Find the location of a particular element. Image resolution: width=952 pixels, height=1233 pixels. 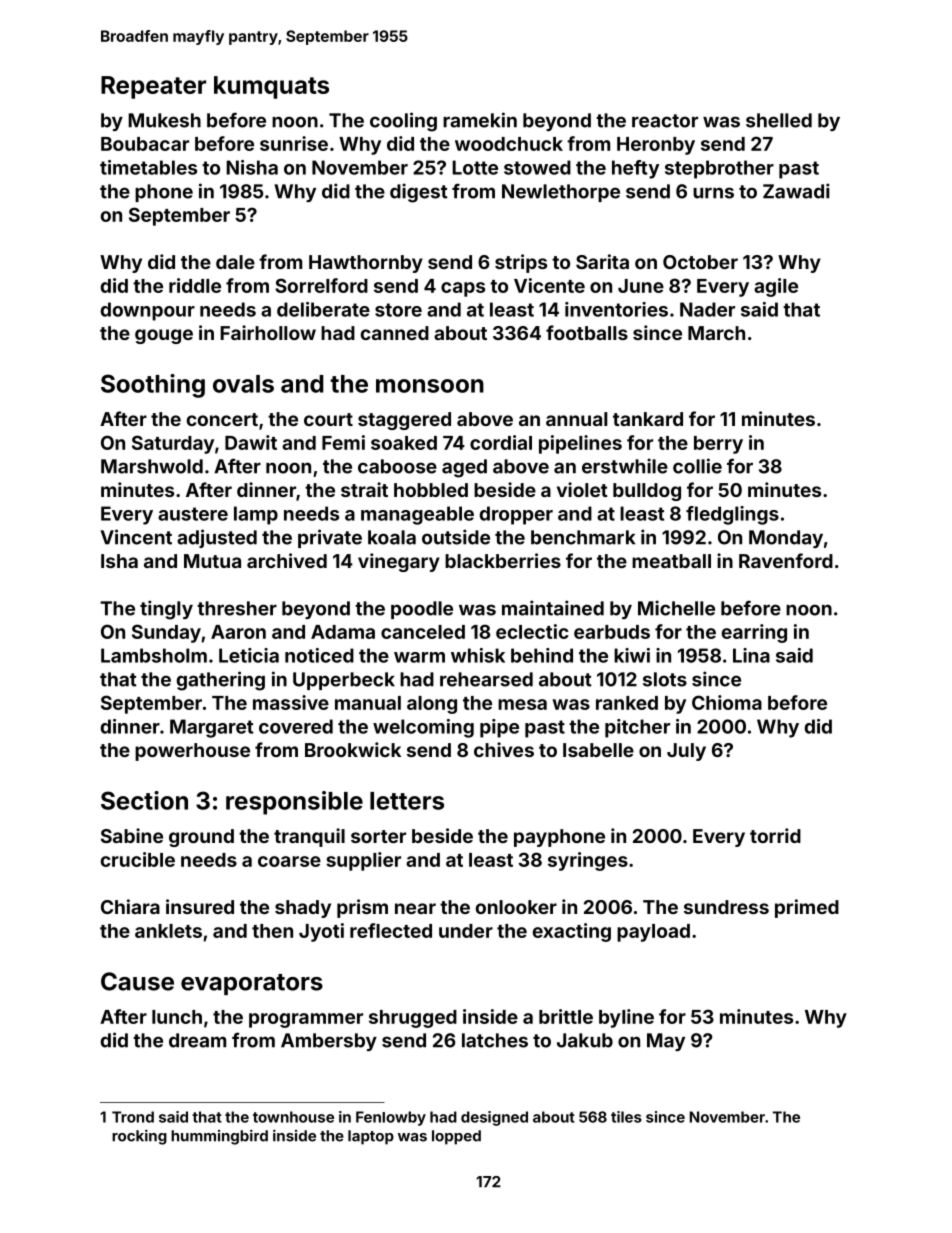

lunch is located at coordinates (177, 1017).
